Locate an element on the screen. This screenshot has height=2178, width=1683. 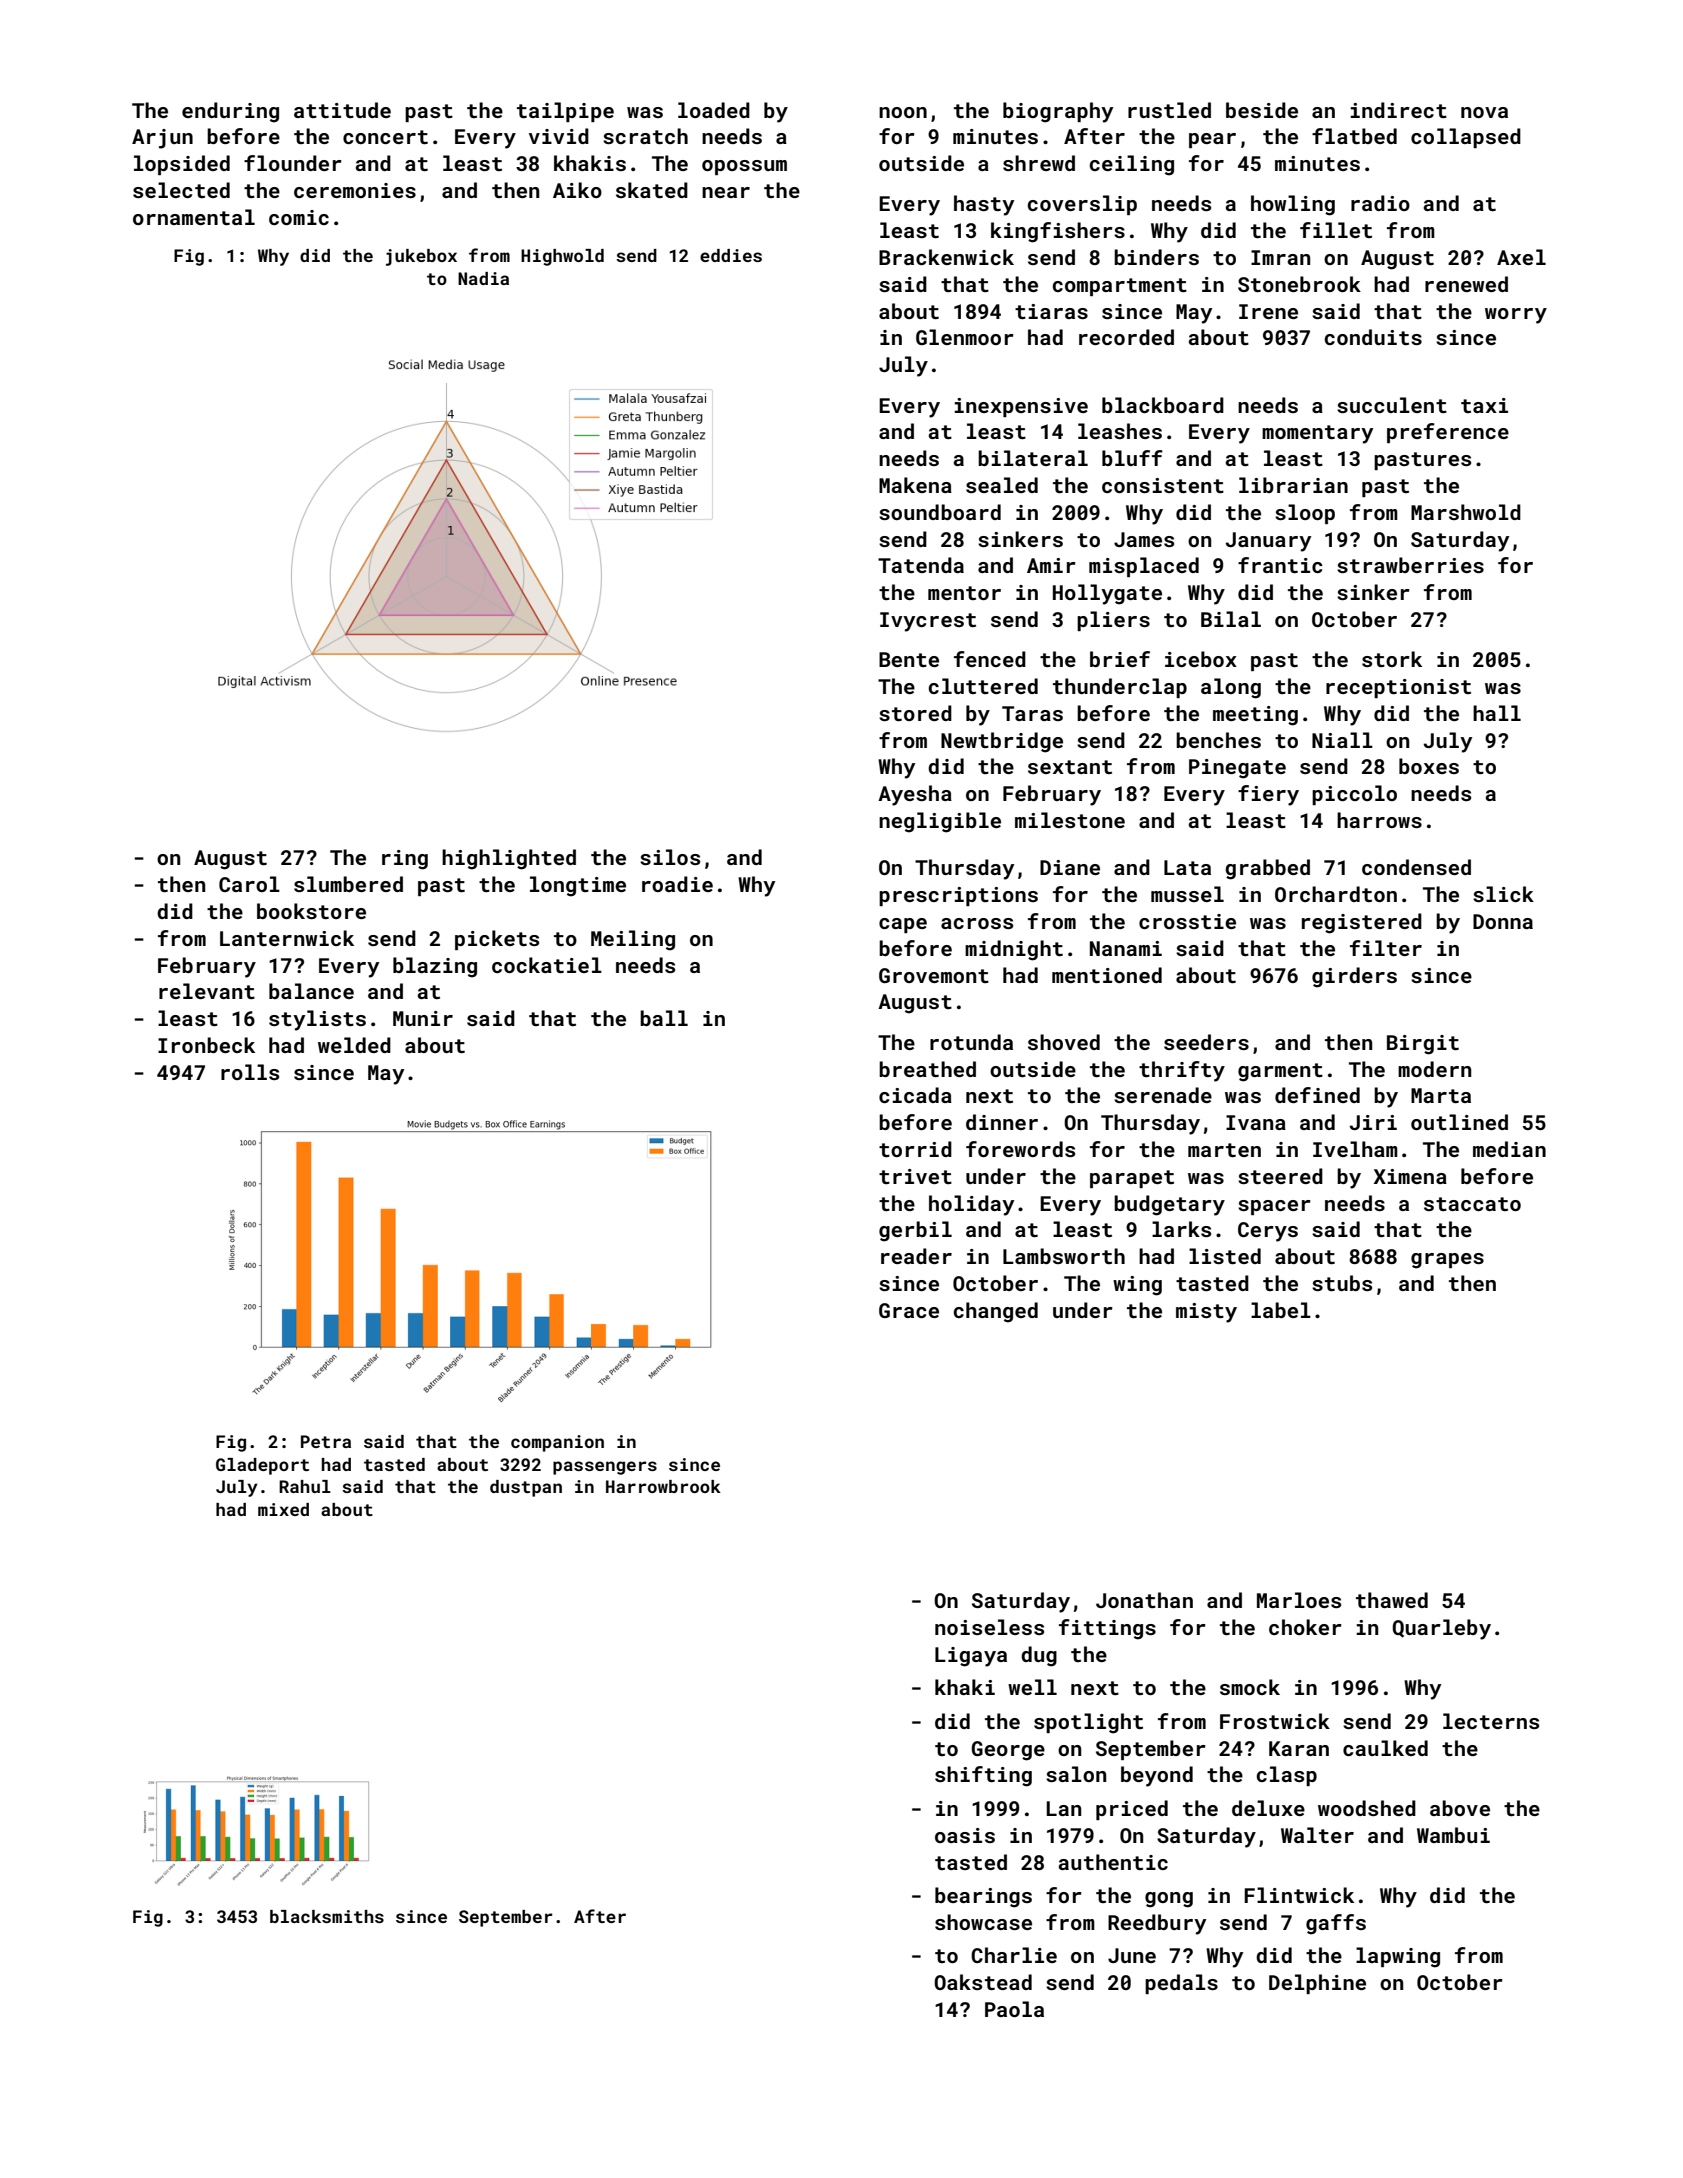
frantic is located at coordinates (1280, 565).
